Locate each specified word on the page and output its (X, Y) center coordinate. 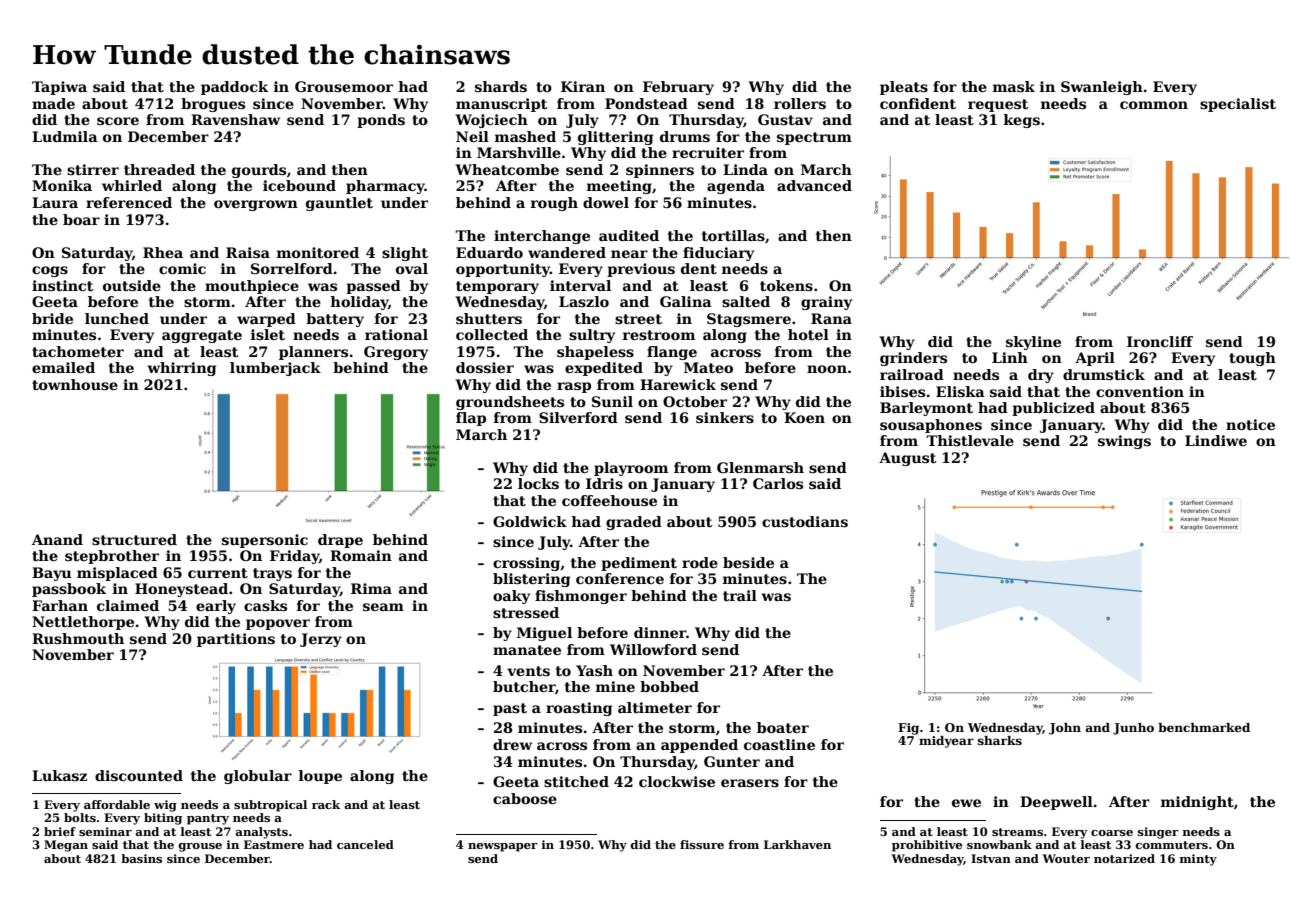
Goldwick (530, 521)
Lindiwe (1216, 440)
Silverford (578, 417)
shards (501, 86)
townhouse (75, 384)
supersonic (265, 541)
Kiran (583, 86)
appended (699, 746)
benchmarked (1204, 727)
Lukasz (59, 775)
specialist (1238, 105)
